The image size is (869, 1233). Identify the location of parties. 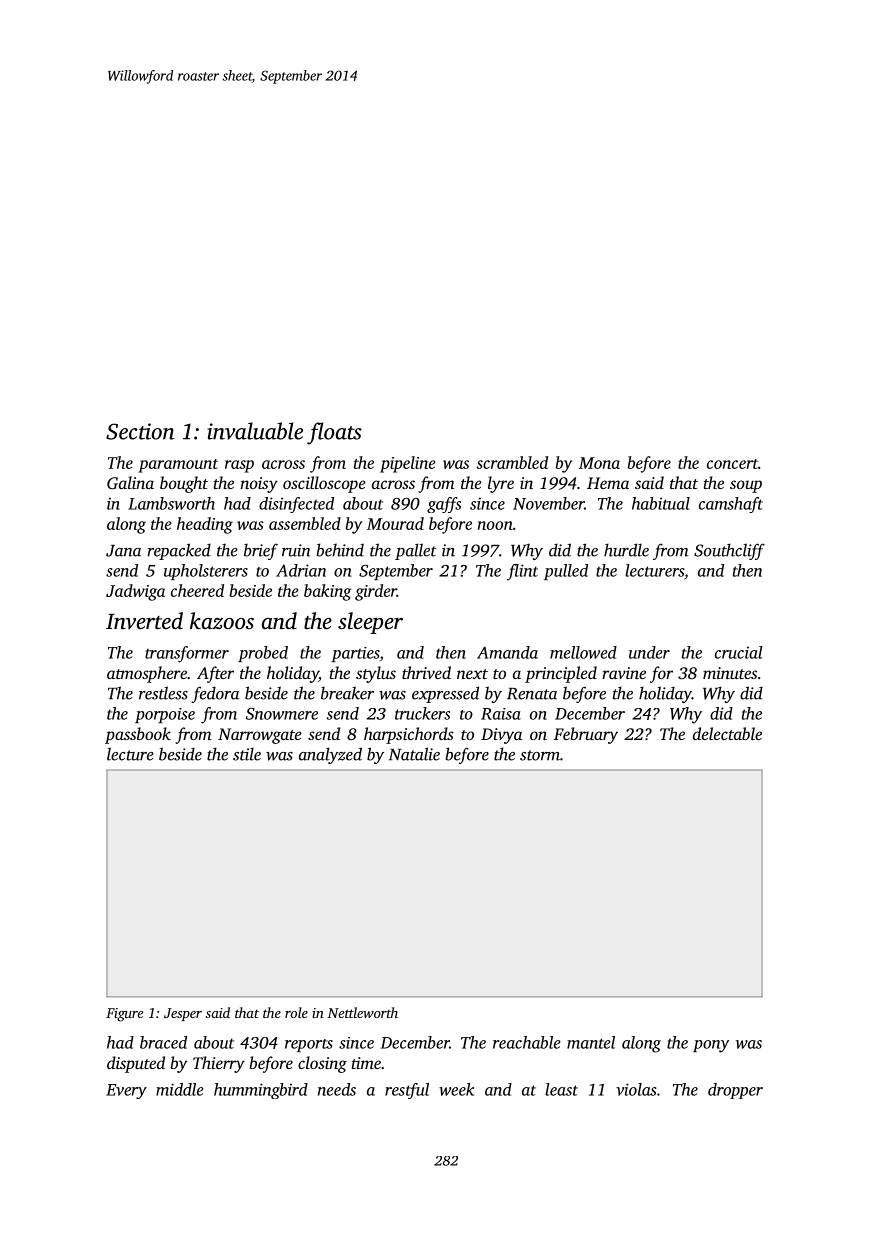
(355, 654).
